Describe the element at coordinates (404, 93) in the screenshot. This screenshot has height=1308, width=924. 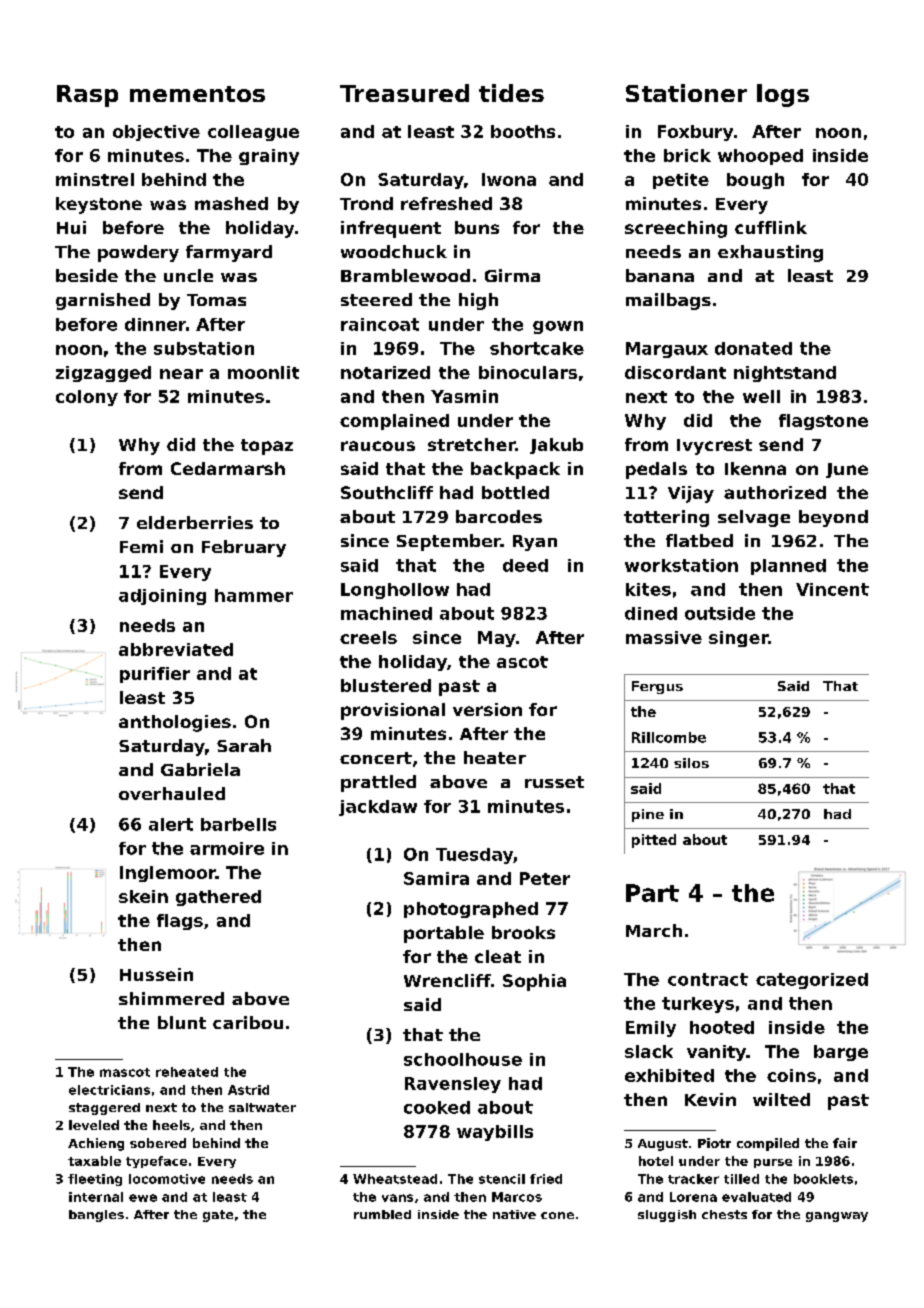
I see `Treasured` at that location.
